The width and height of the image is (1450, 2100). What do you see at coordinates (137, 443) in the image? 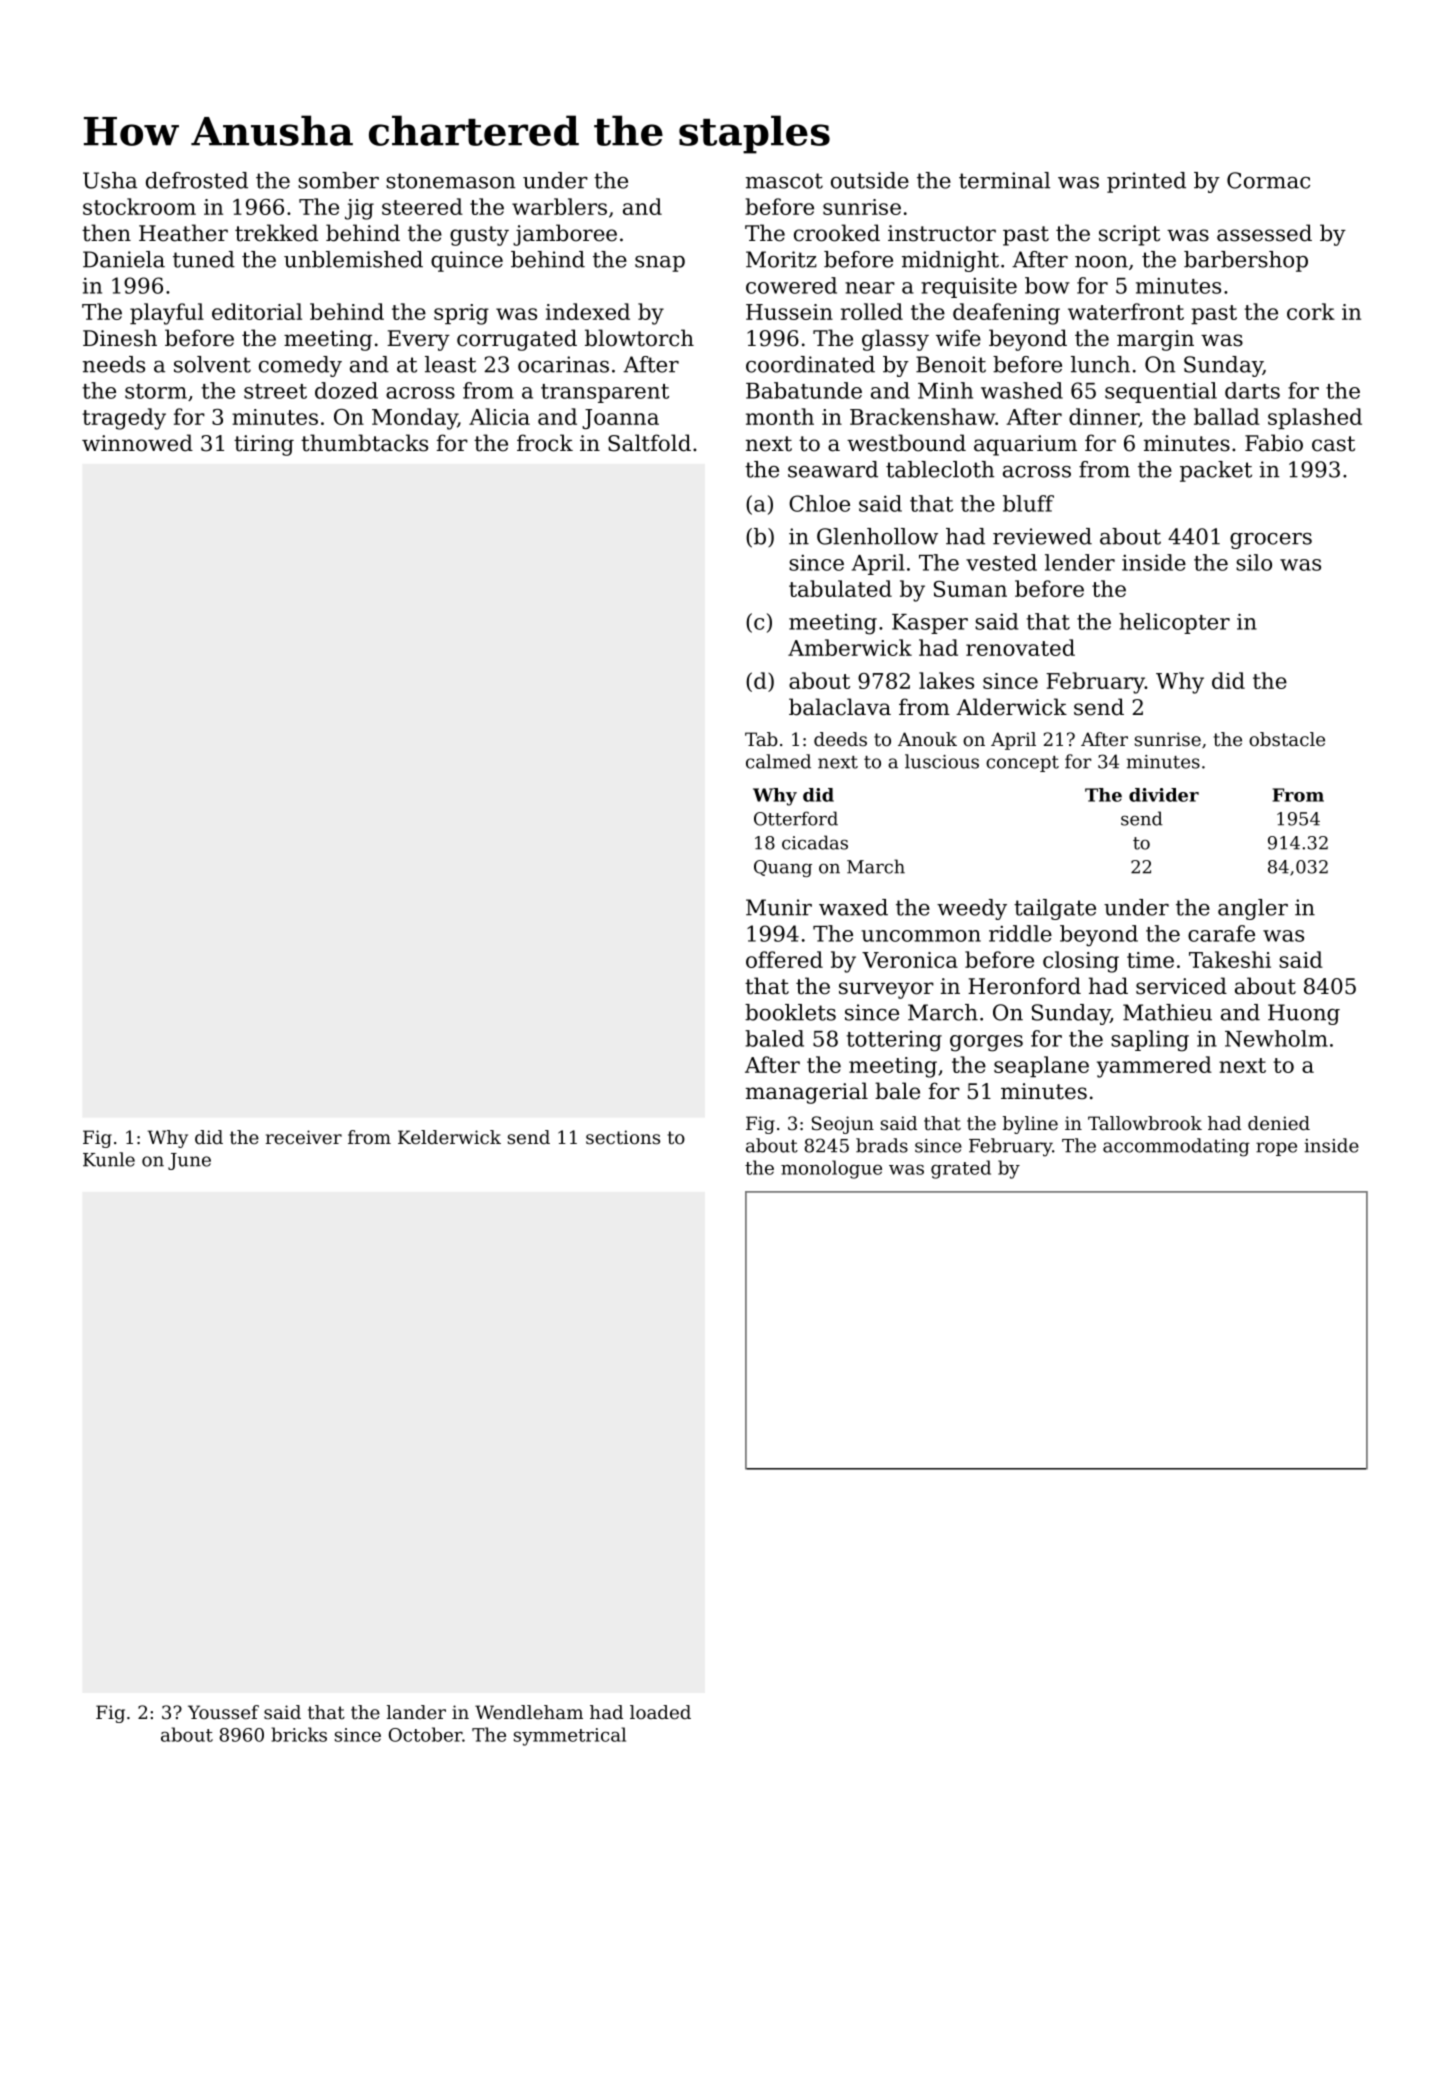
I see `winnowed` at bounding box center [137, 443].
